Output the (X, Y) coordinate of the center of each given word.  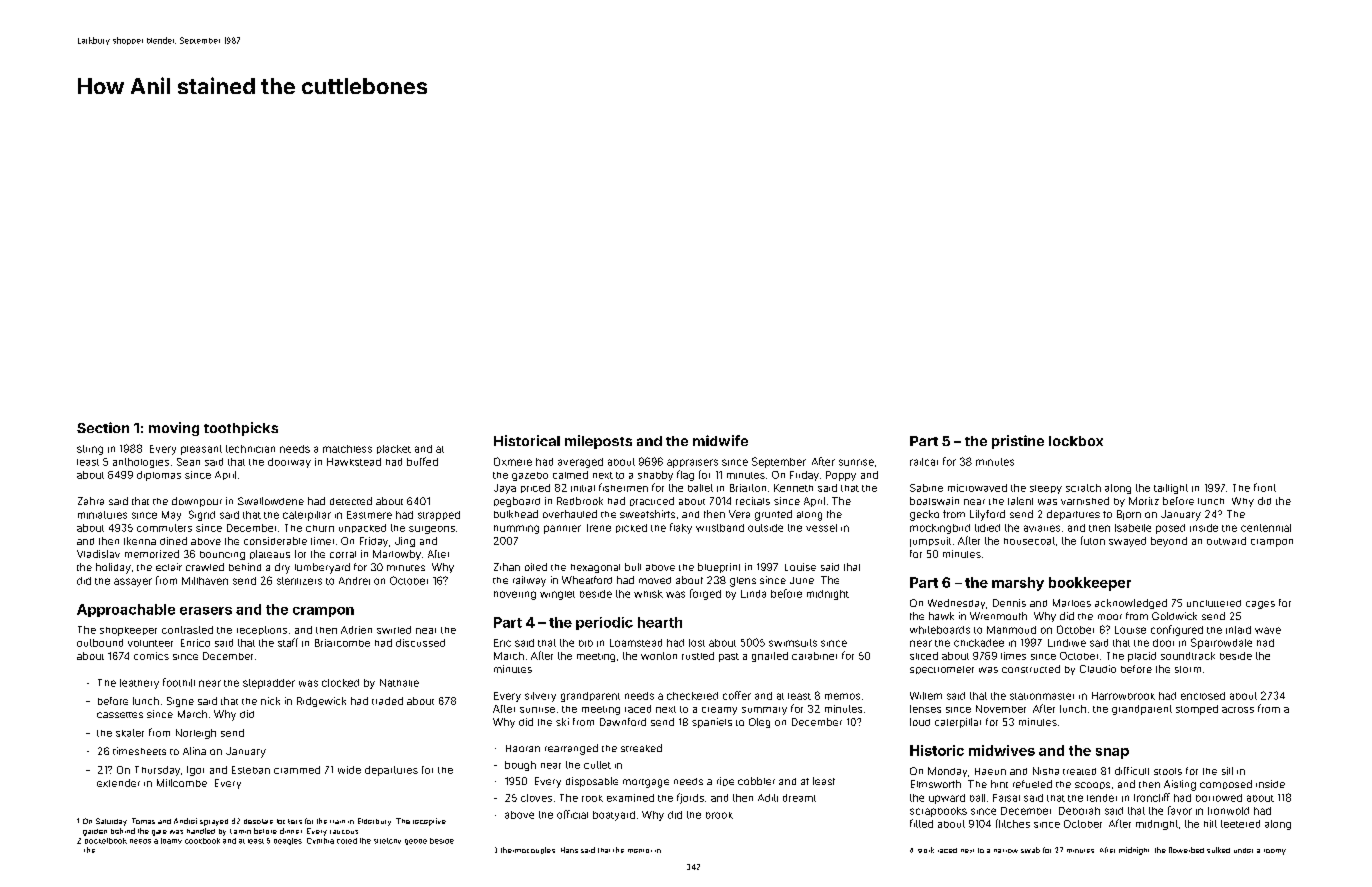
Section (103, 427)
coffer (737, 695)
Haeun (990, 771)
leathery (139, 684)
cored (347, 841)
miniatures (102, 515)
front (1265, 487)
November (1001, 709)
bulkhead (516, 514)
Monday (947, 772)
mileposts (598, 442)
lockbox (1076, 441)
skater (130, 733)
